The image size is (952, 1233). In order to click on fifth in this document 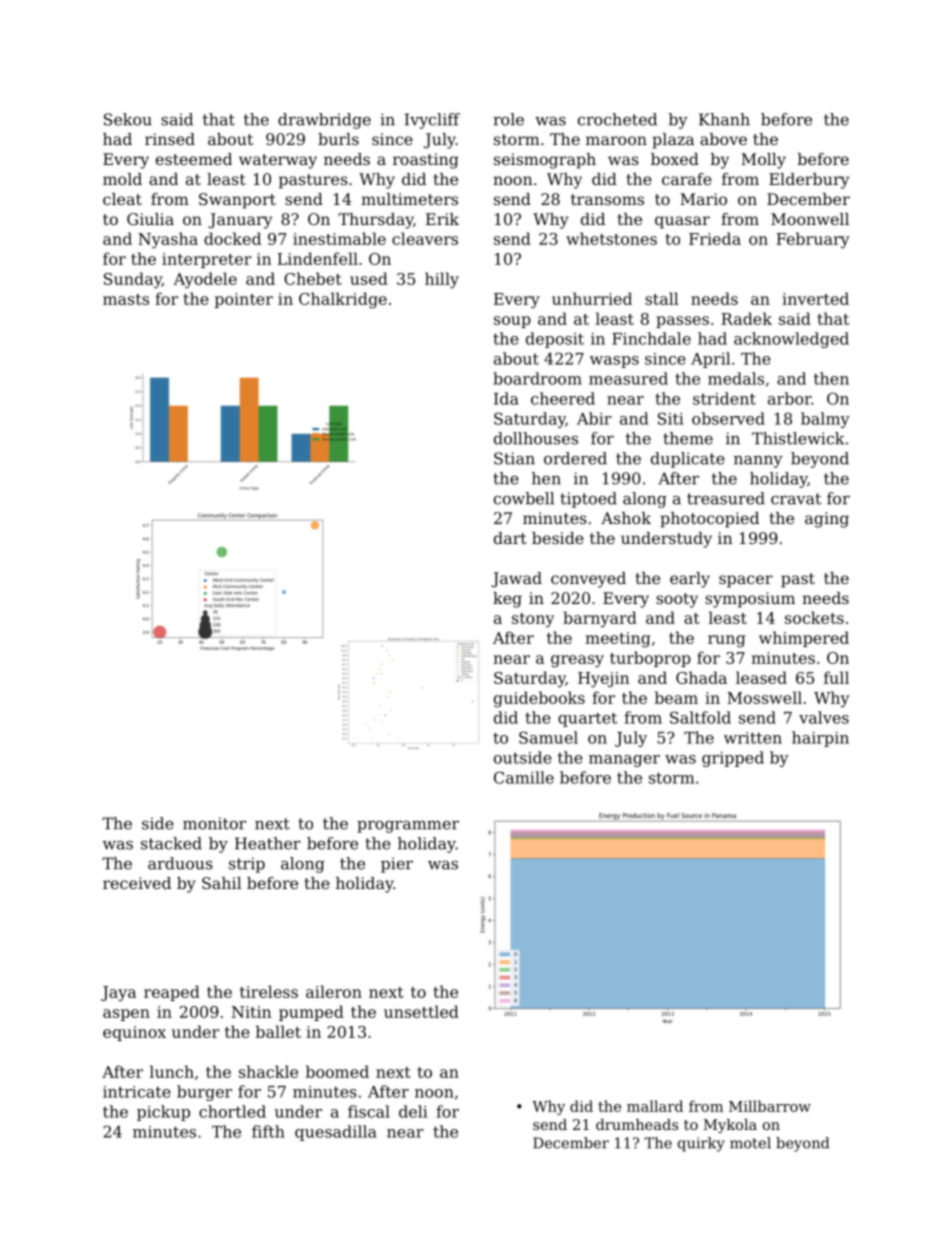, I will do `click(268, 1131)`.
